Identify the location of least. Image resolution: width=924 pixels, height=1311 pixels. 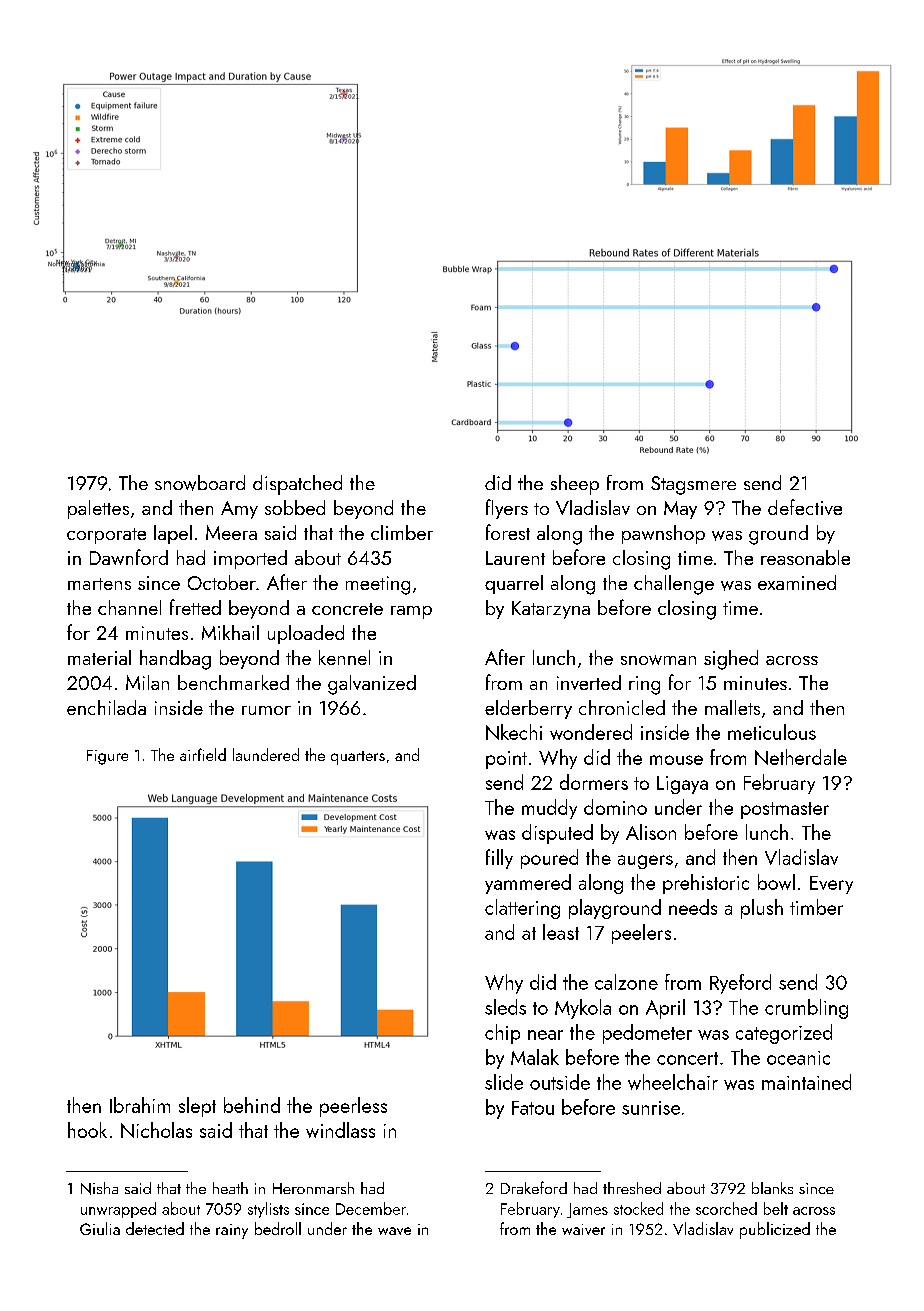
(561, 932).
